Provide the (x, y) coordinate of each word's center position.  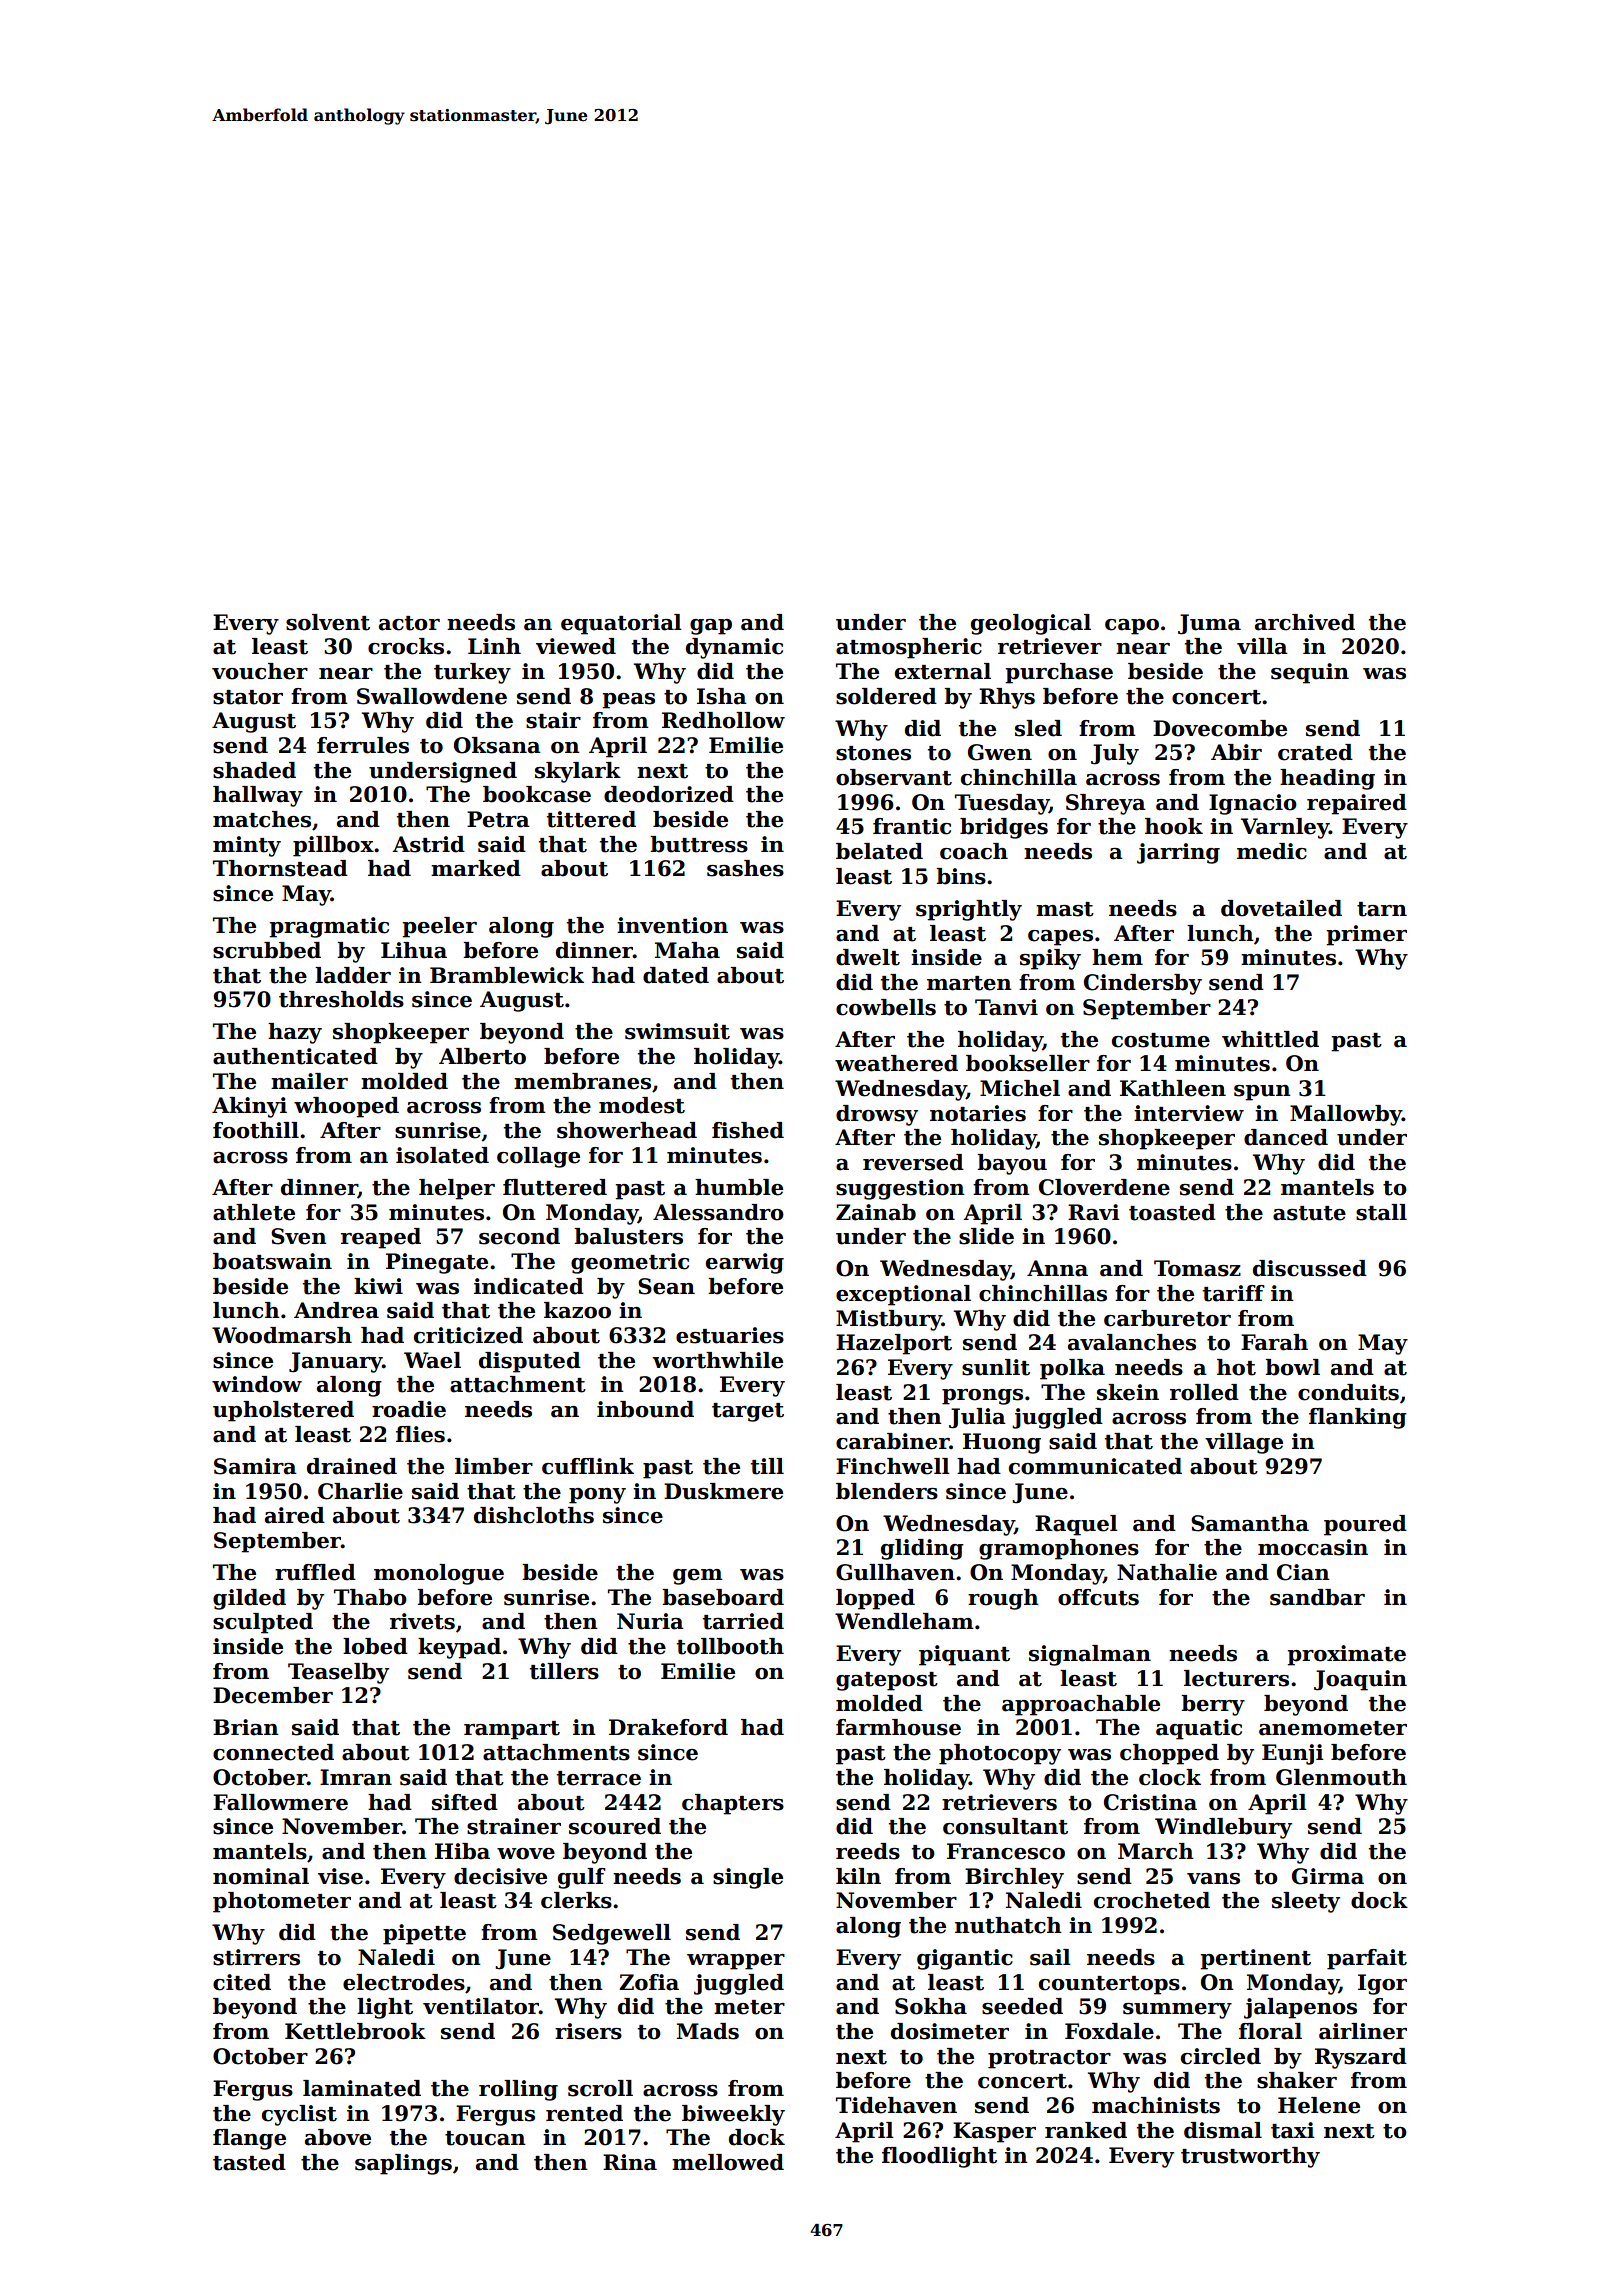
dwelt (868, 957)
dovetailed (1281, 908)
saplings (403, 2164)
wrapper (736, 1962)
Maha (687, 950)
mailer (309, 1081)
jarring (1178, 853)
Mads (708, 2031)
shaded (254, 770)
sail (1050, 1957)
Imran (356, 1777)
